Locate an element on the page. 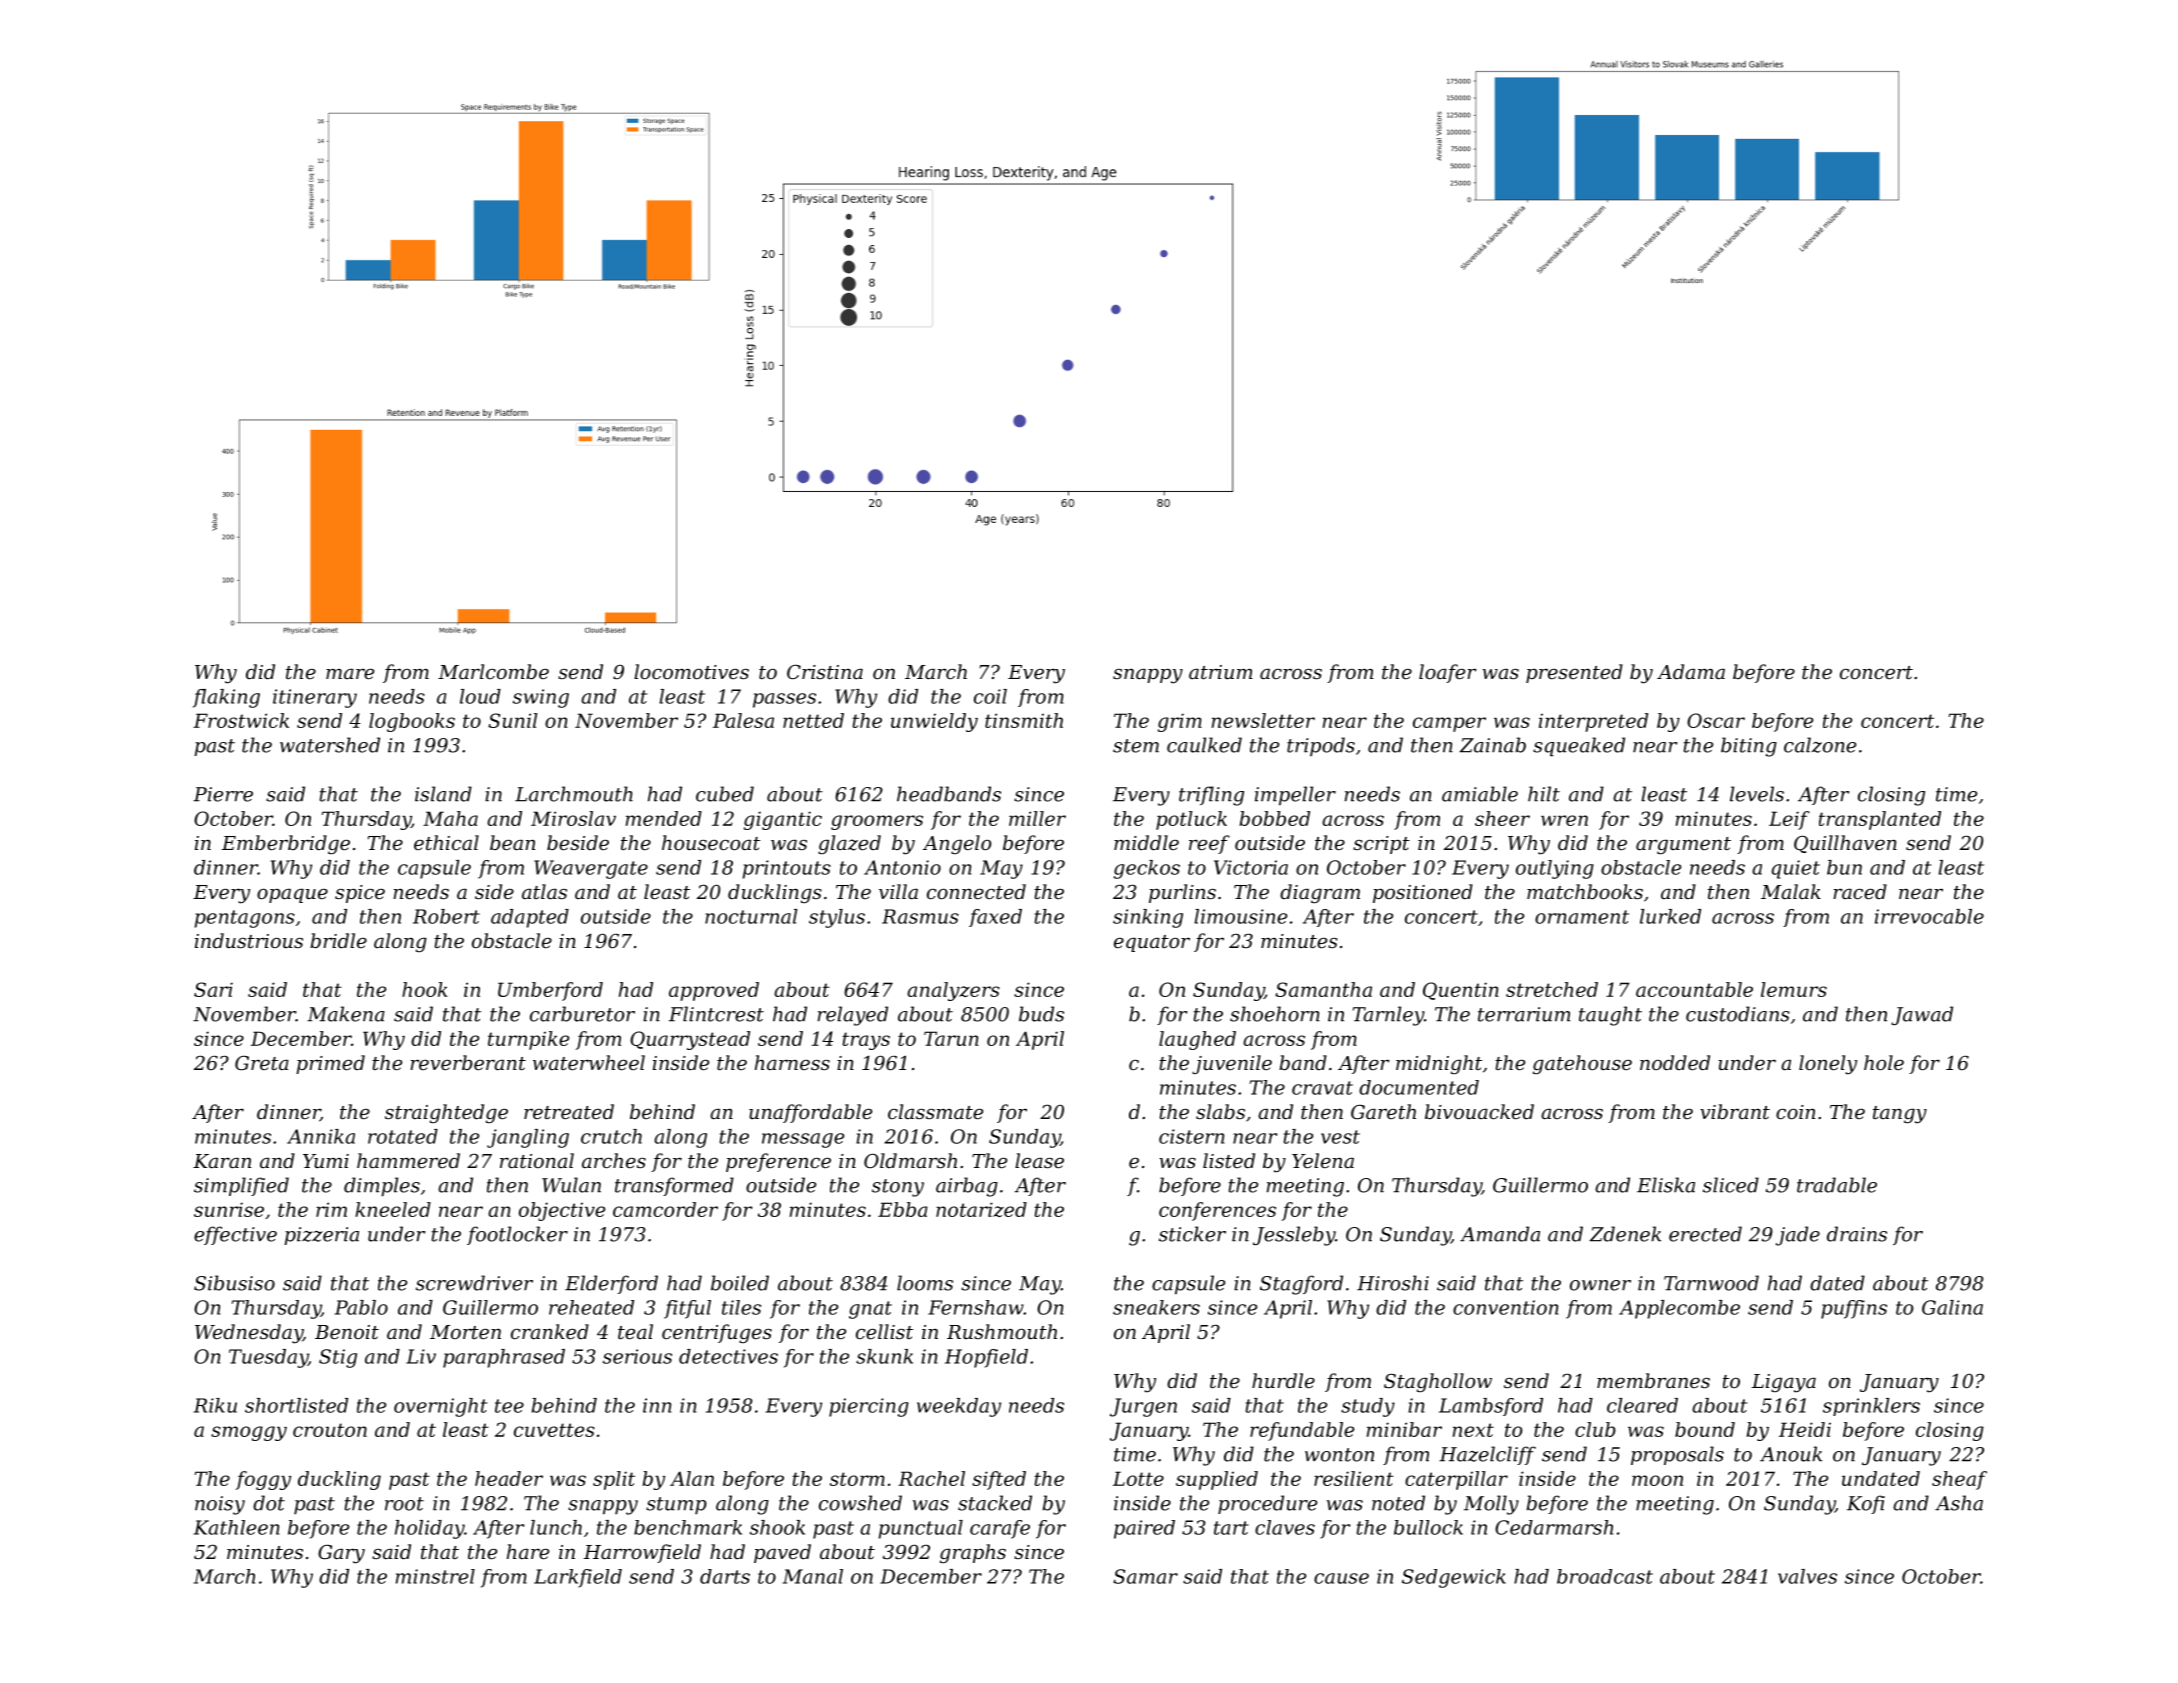  Sari is located at coordinates (213, 989).
